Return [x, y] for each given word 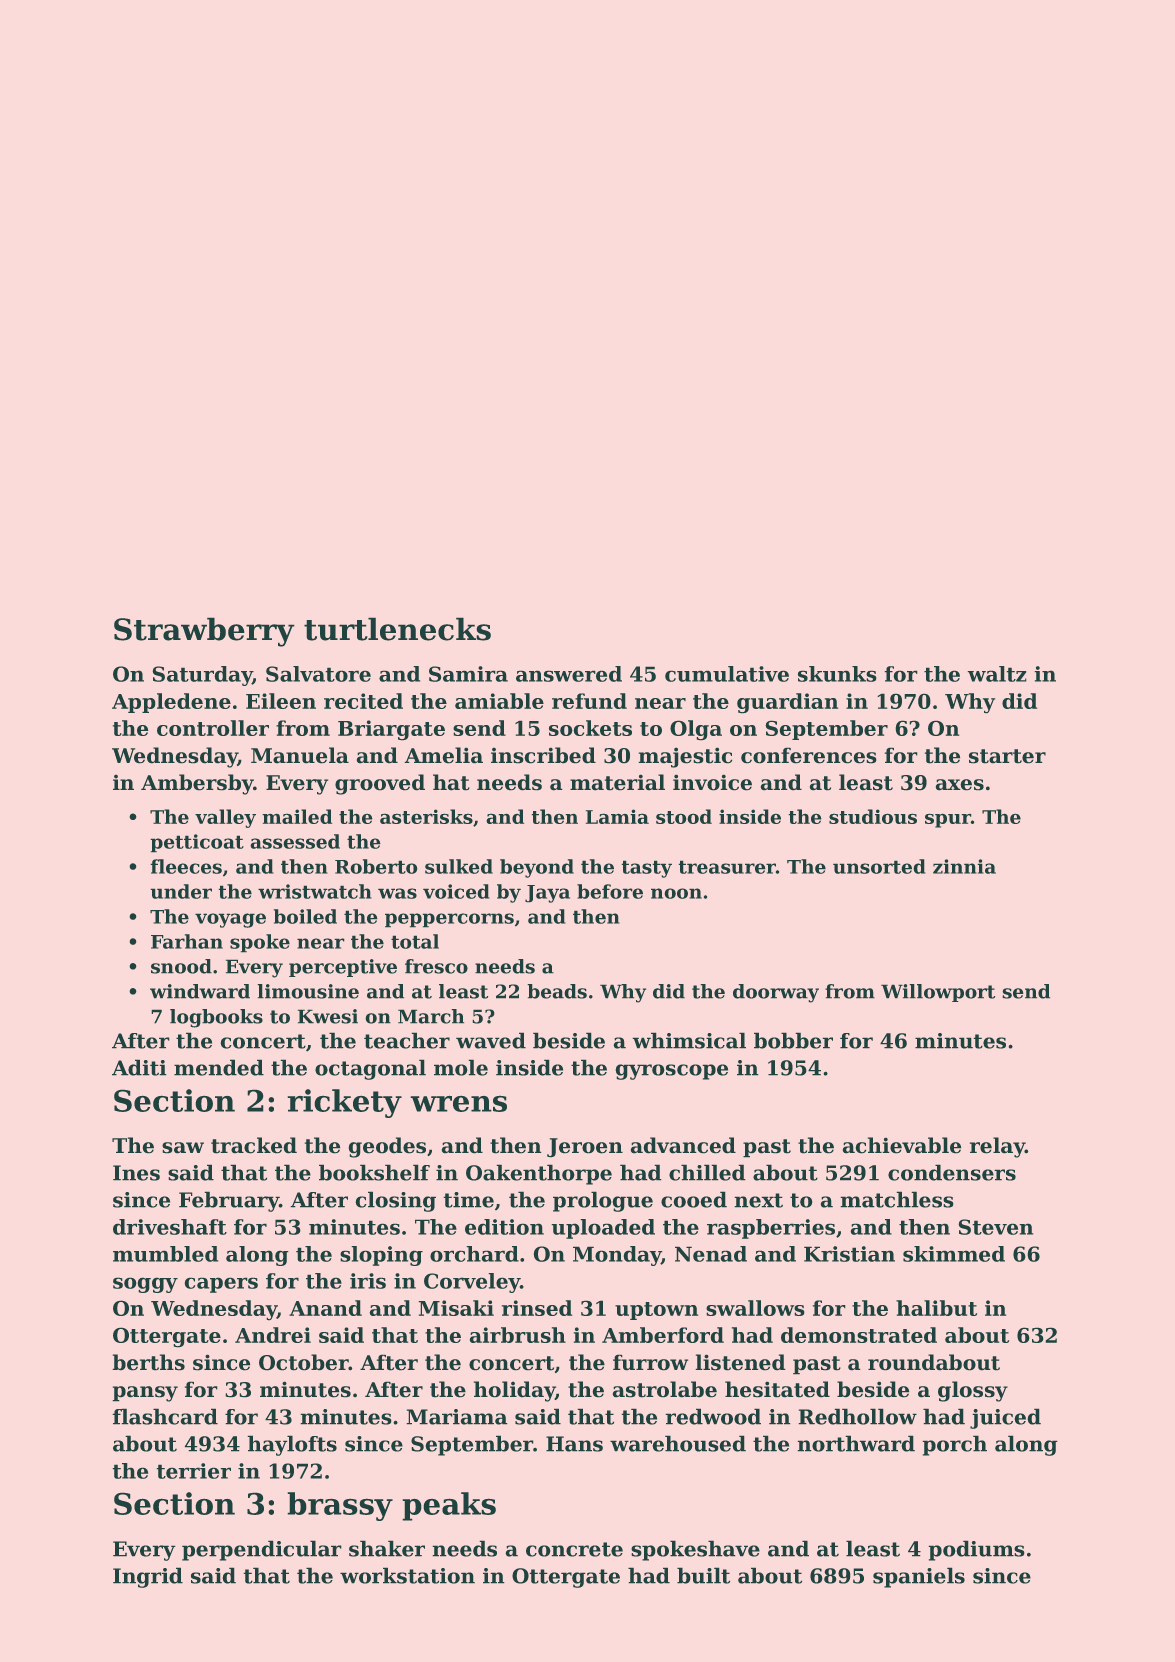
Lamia [617, 816]
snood [181, 966]
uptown [656, 1311]
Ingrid [148, 1577]
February [229, 1201]
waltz [997, 674]
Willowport [938, 993]
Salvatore [318, 674]
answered [569, 674]
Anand [325, 1308]
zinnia [964, 866]
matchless [897, 1199]
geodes [387, 1147]
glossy [973, 1391]
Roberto [376, 866]
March [431, 1016]
